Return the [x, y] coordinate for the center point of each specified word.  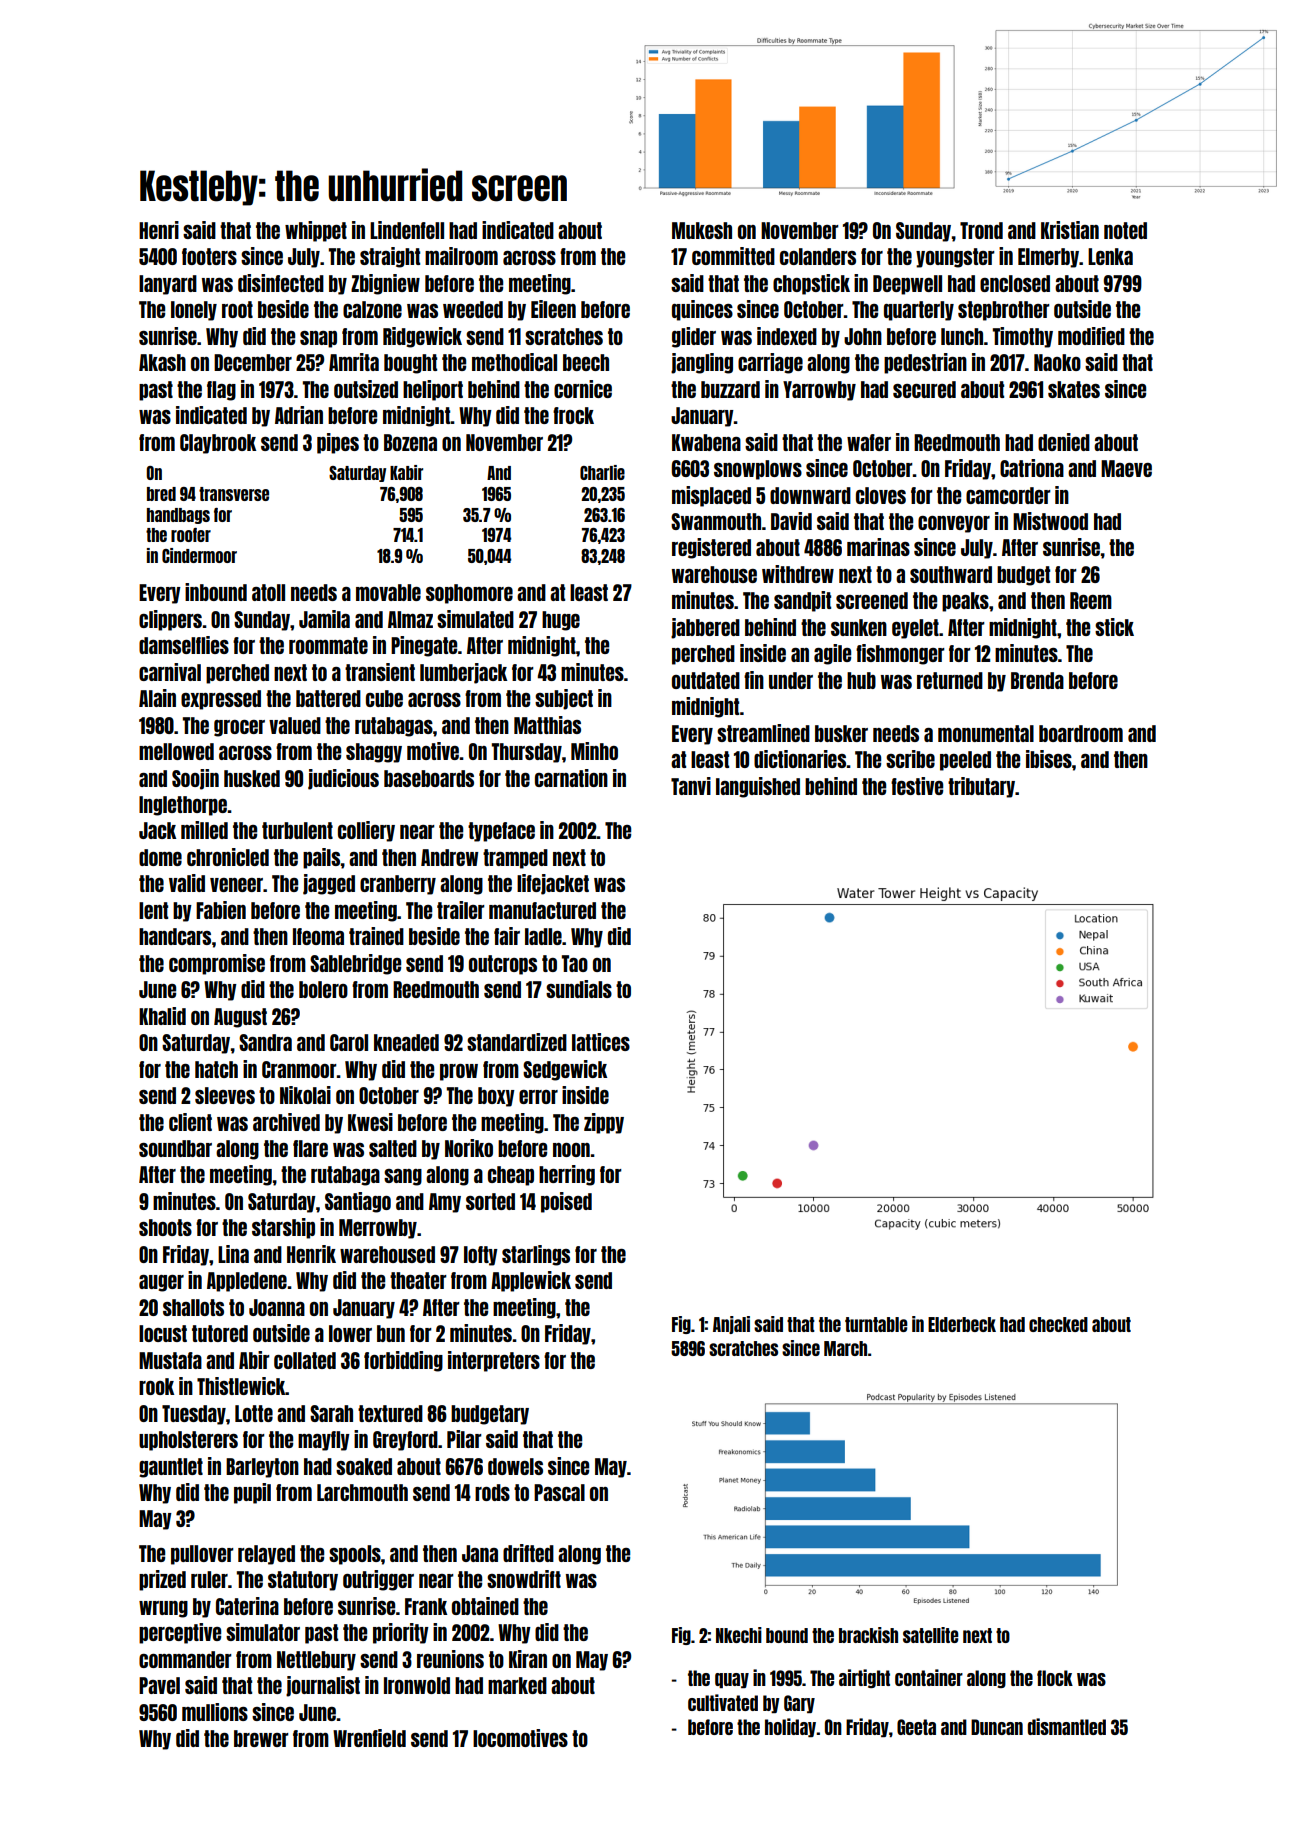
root [237, 309]
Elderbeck [962, 1324]
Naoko [1057, 362]
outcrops [503, 965]
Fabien [221, 910]
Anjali [731, 1325]
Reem [1091, 600]
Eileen [553, 309]
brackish [868, 1635]
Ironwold [417, 1685]
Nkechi [739, 1635]
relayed [266, 1555]
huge [561, 621]
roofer [191, 535]
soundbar [175, 1148]
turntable [876, 1324]
